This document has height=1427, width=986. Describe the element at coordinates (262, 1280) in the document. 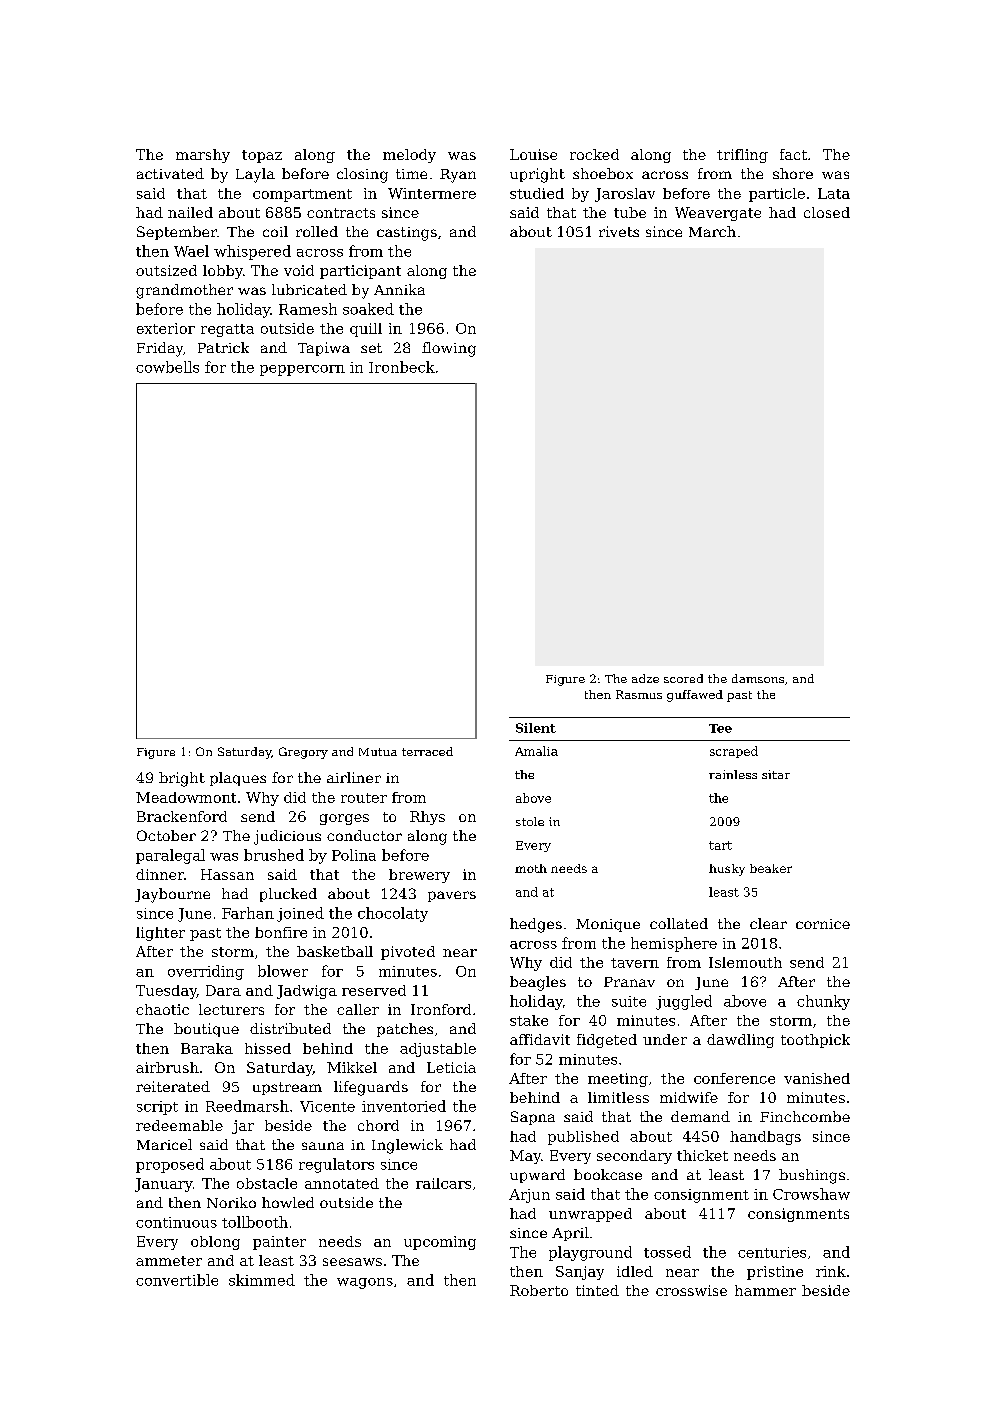

I see `skimmed` at that location.
